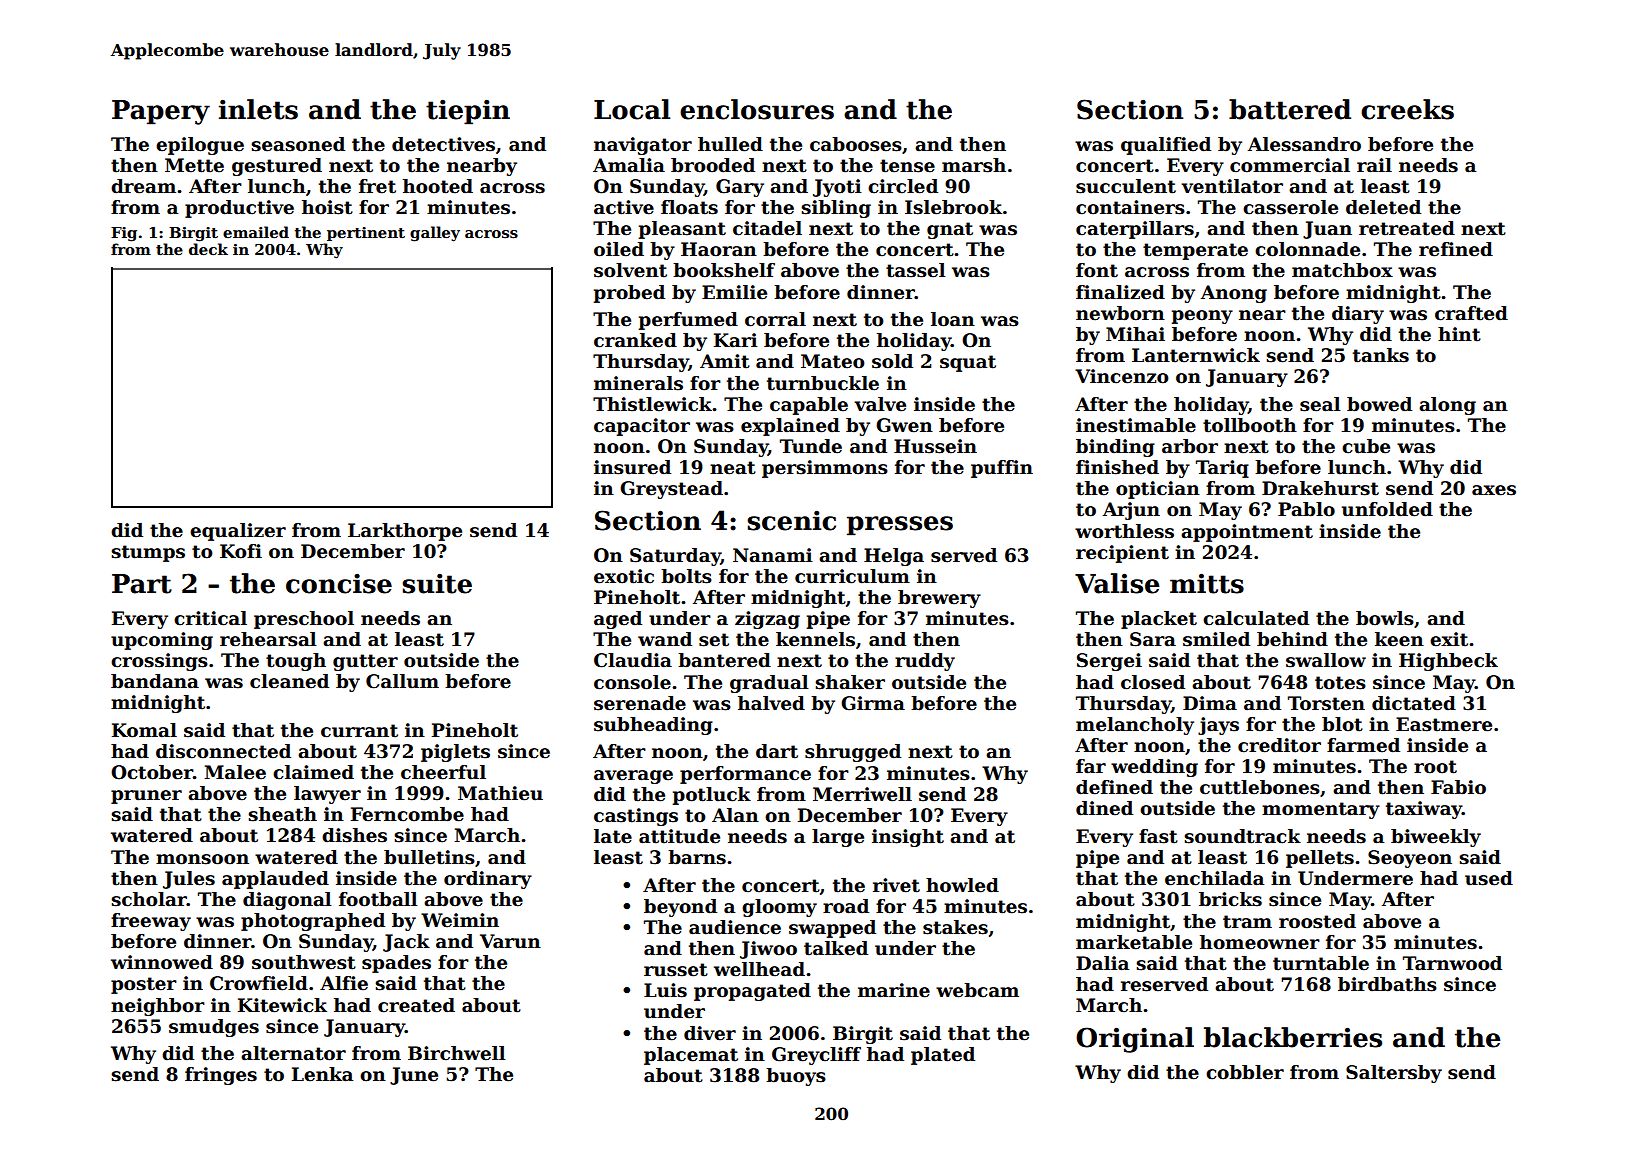  What do you see at coordinates (435, 234) in the document?
I see `galley` at bounding box center [435, 234].
